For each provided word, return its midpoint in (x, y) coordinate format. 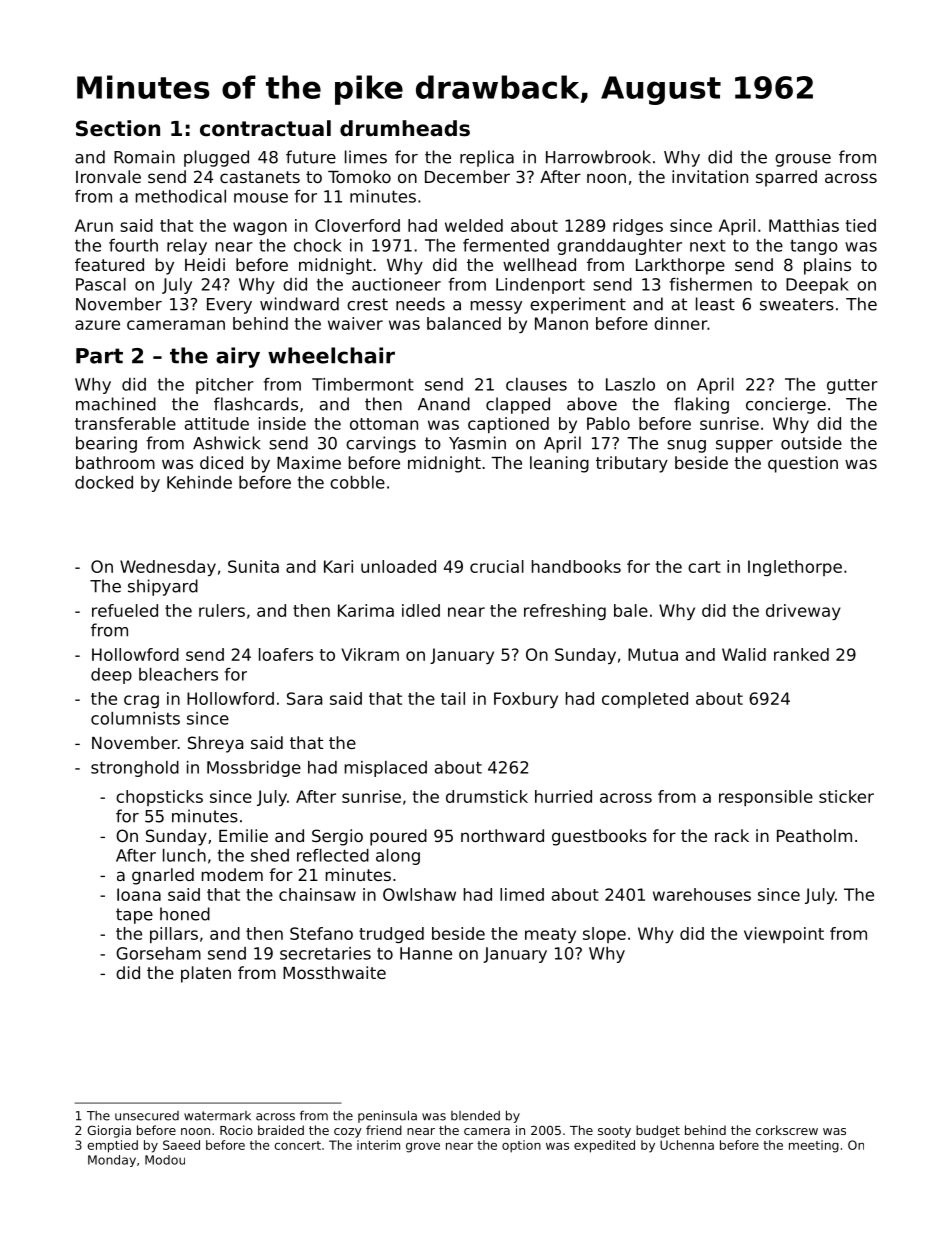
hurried (563, 796)
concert (297, 1145)
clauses (536, 384)
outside (811, 443)
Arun (94, 225)
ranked (801, 654)
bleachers (178, 674)
